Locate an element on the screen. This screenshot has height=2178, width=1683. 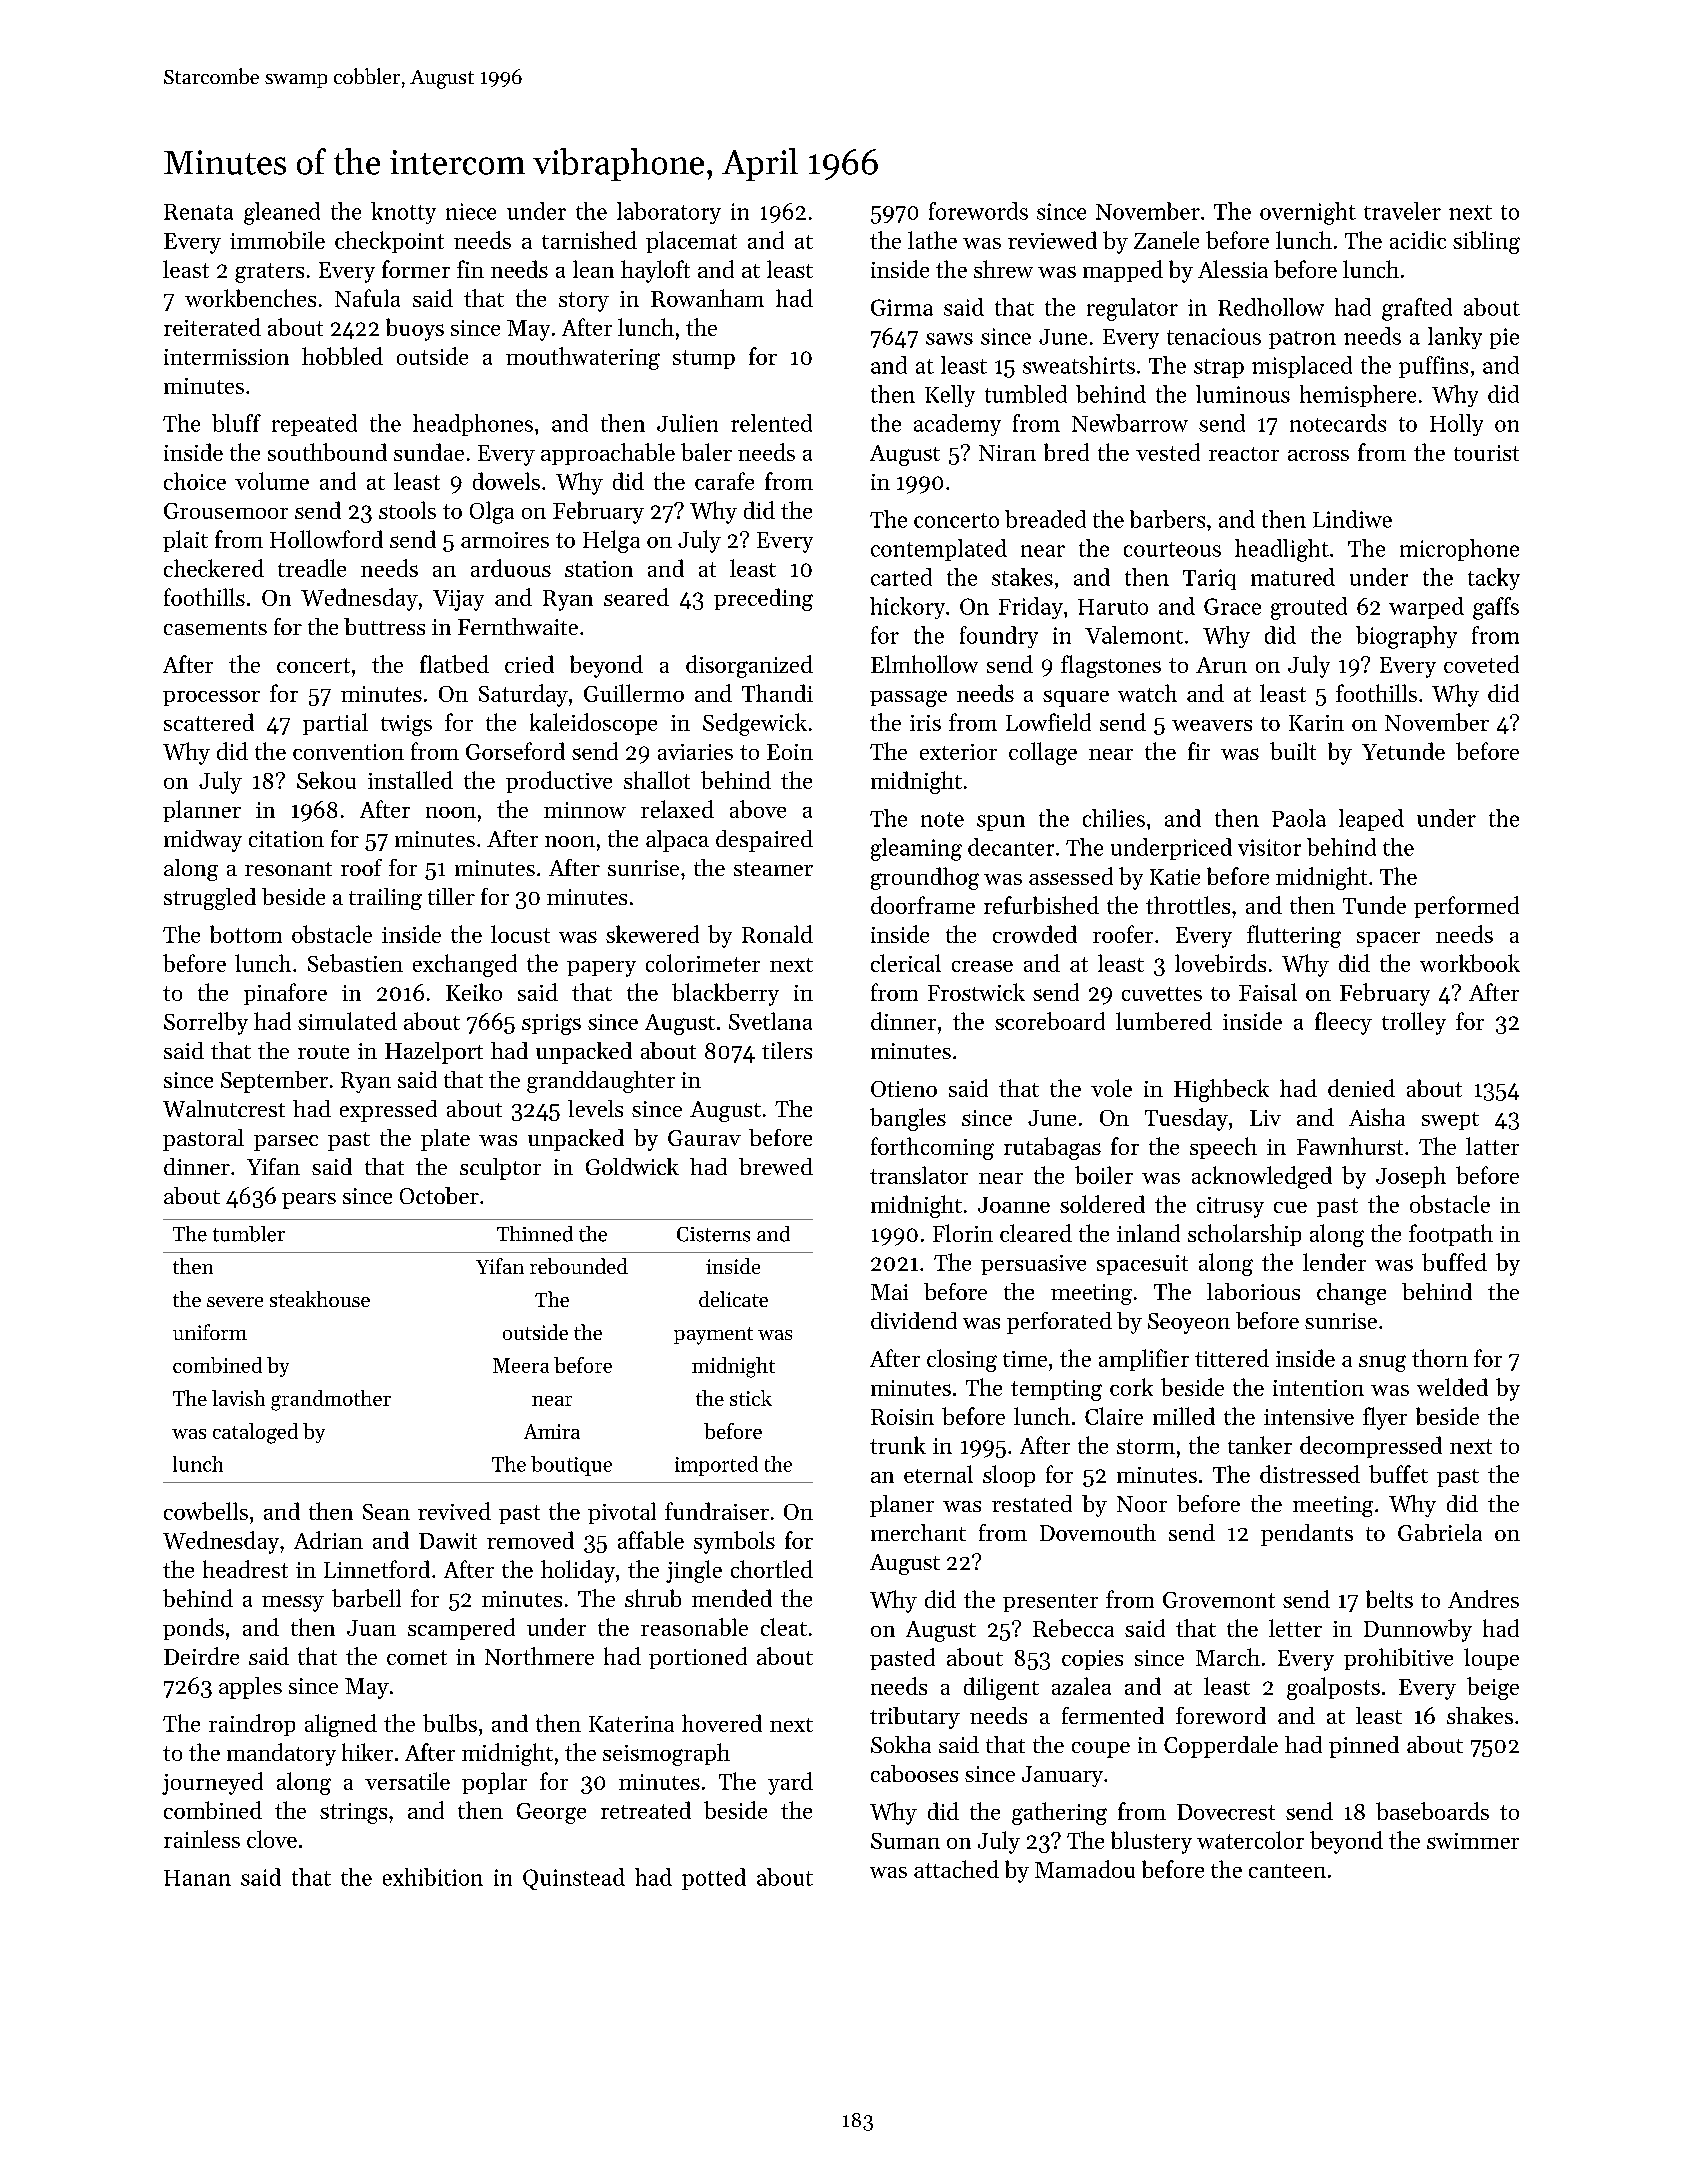
brewed is located at coordinates (776, 1166).
